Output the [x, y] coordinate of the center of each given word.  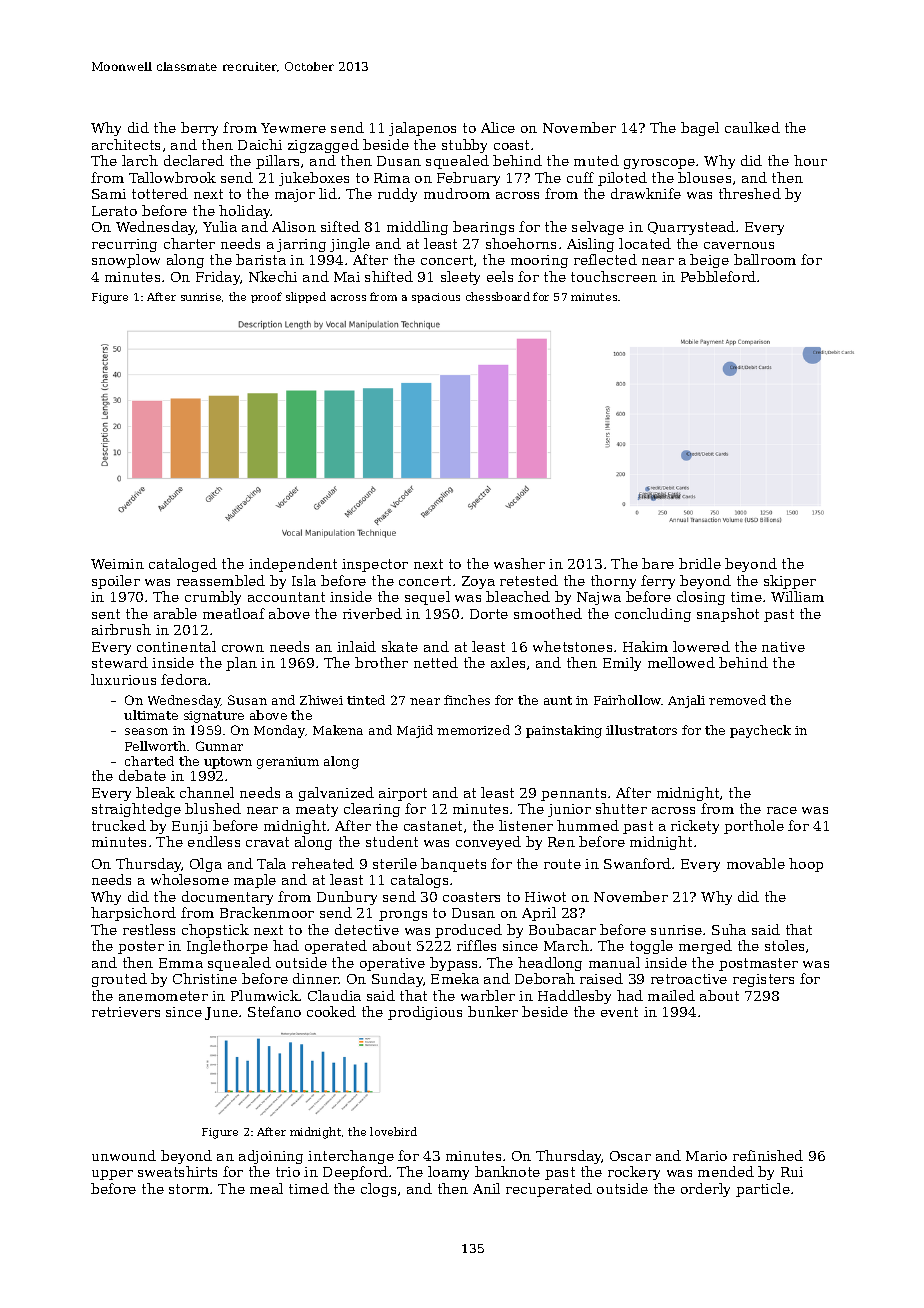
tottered [160, 193]
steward [120, 662]
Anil [486, 1188]
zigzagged [323, 146]
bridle [700, 563]
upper [112, 1175]
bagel [700, 129]
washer [519, 563]
